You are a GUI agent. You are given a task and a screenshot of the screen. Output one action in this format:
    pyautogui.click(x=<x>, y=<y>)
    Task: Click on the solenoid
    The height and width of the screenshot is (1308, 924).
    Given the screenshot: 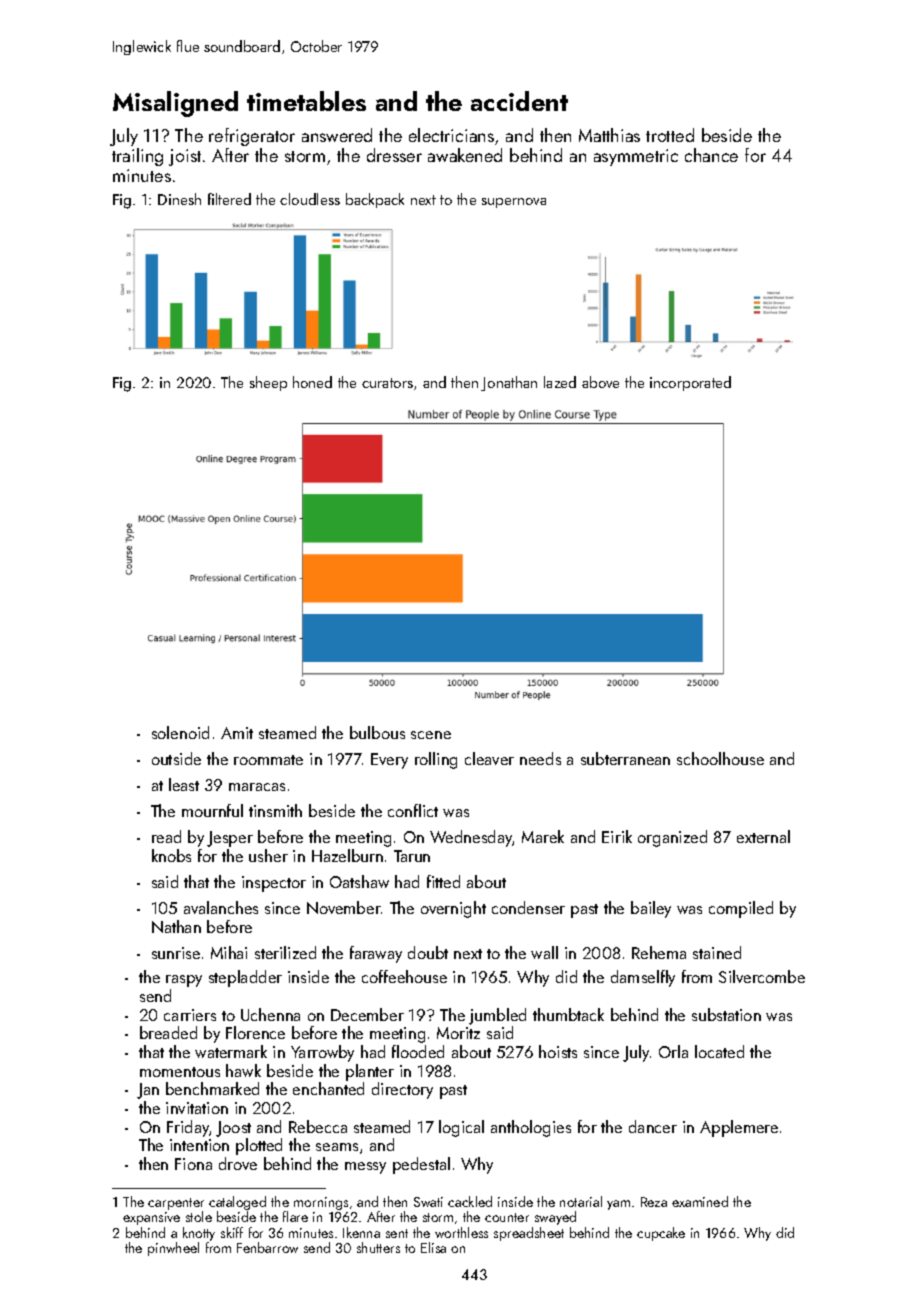 What is the action you would take?
    pyautogui.click(x=180, y=732)
